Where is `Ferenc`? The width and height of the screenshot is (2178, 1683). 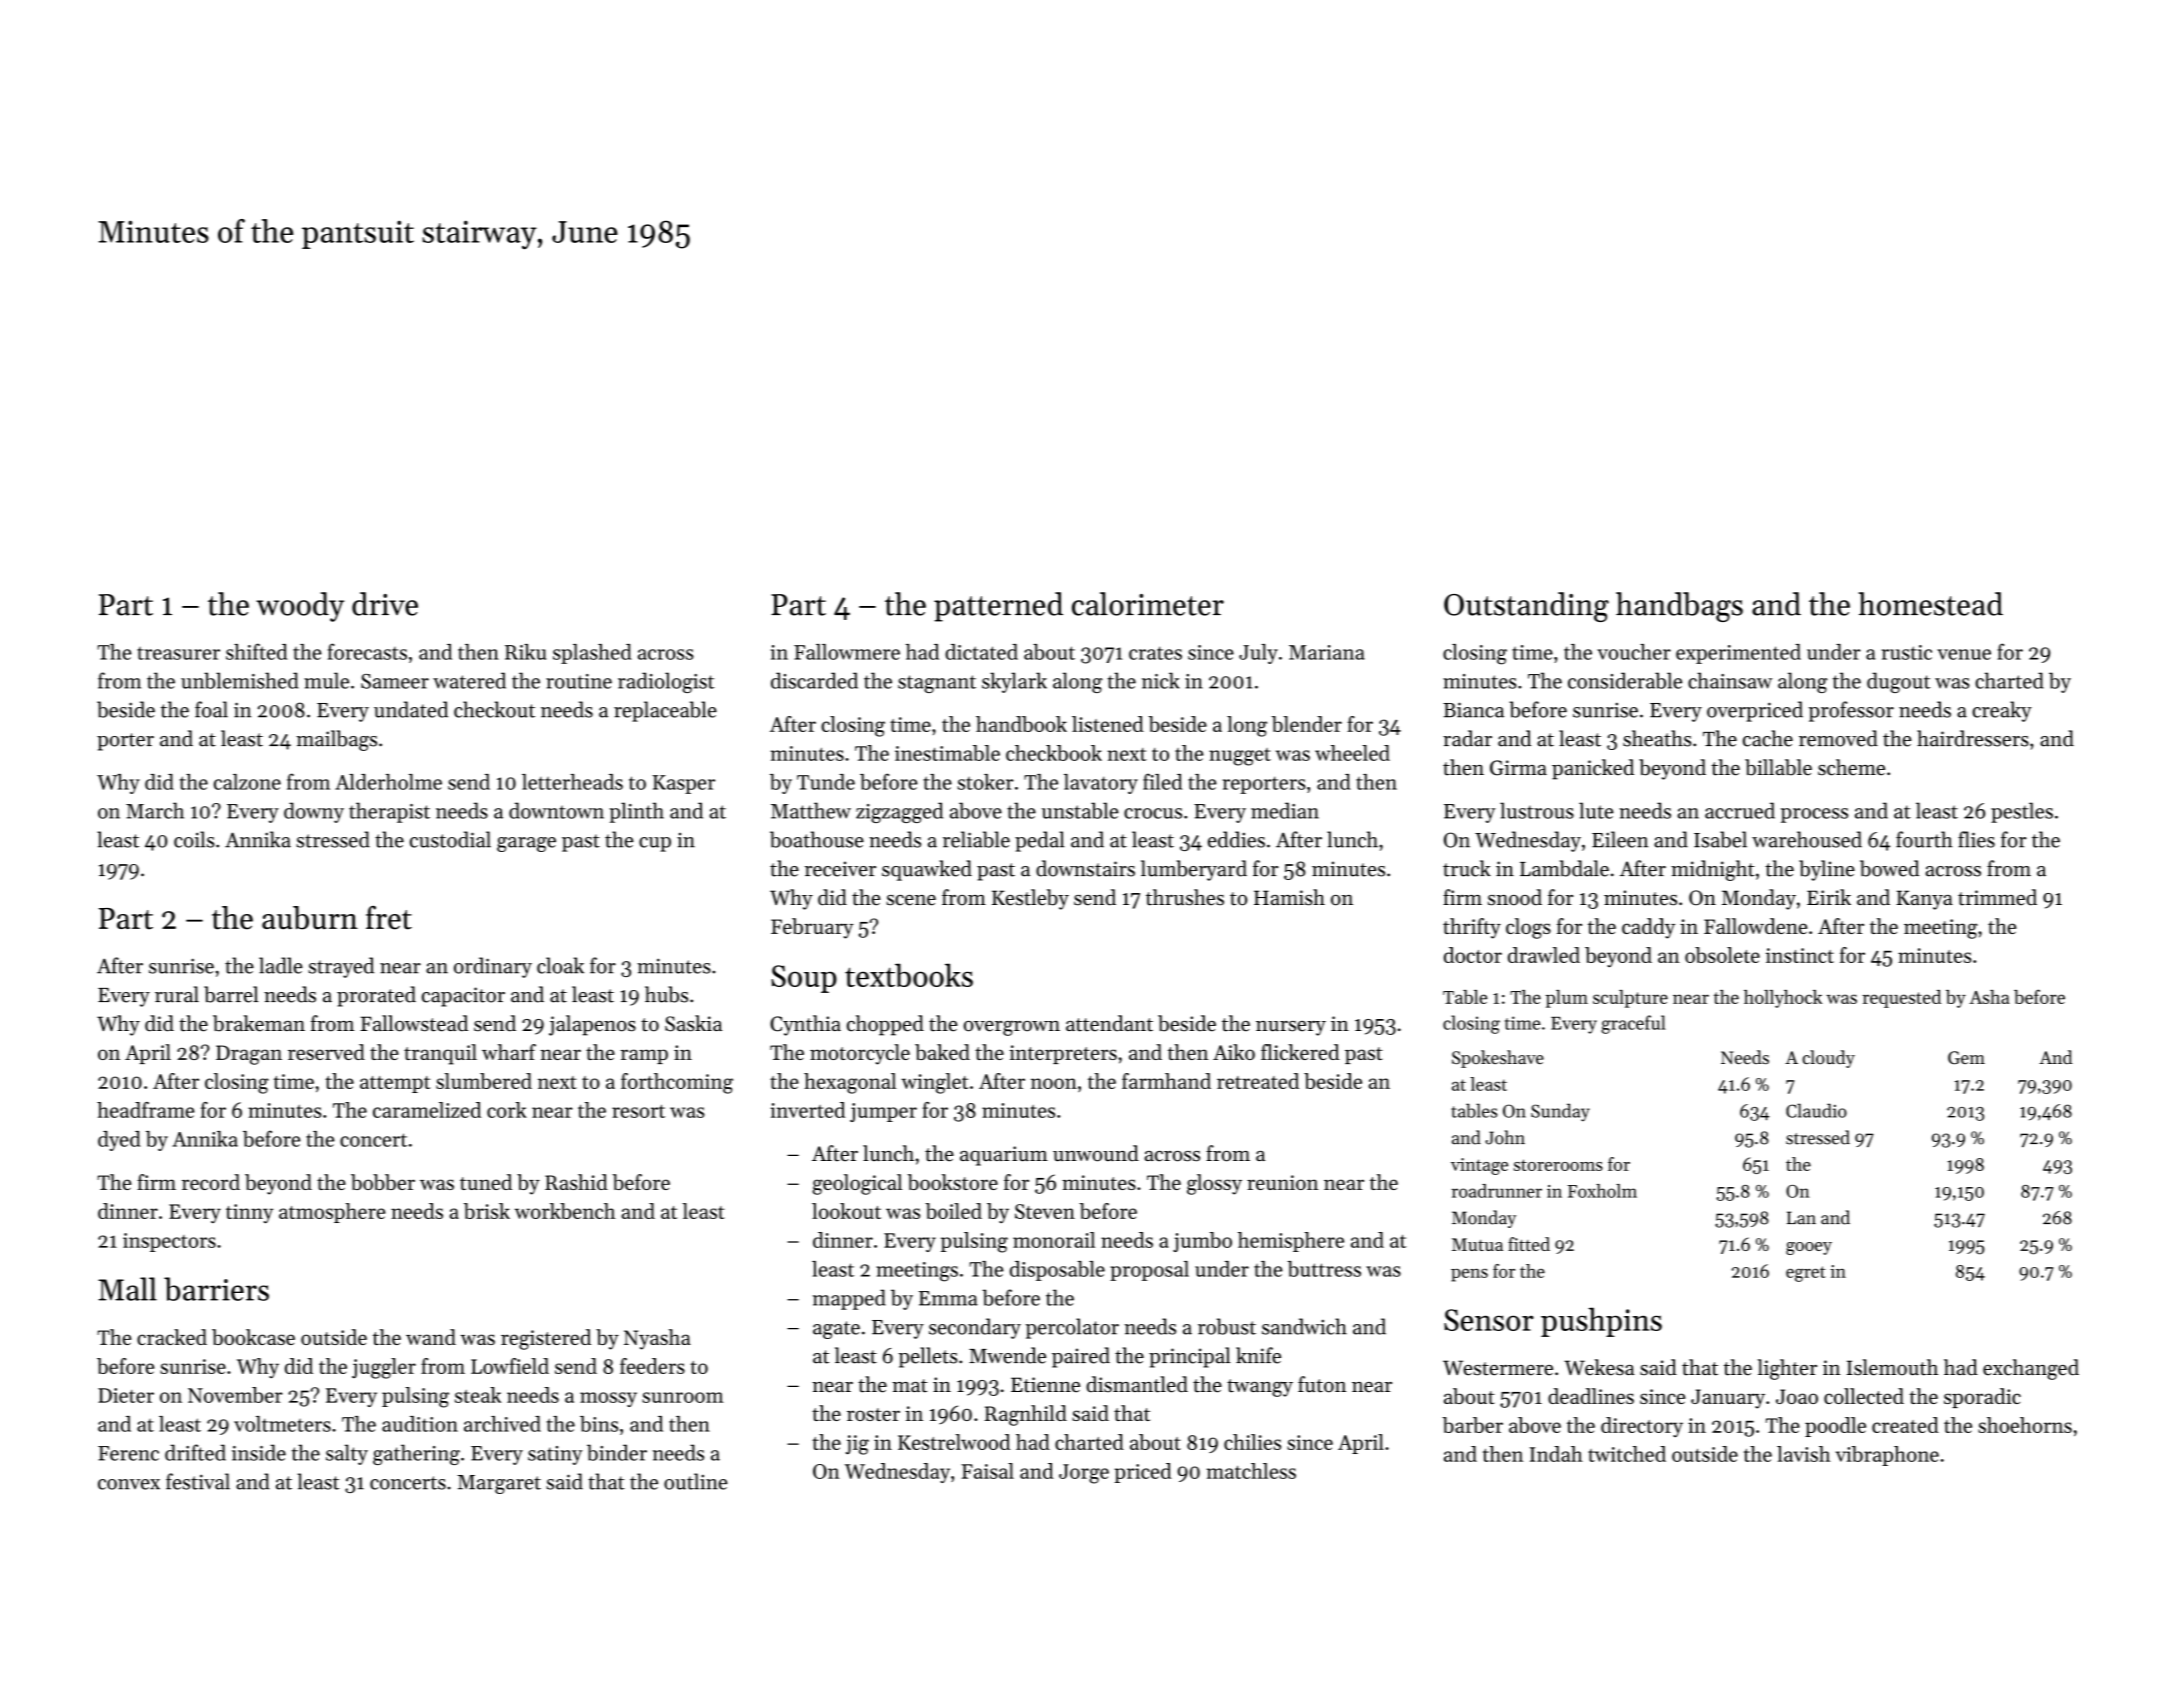 Ferenc is located at coordinates (128, 1453).
